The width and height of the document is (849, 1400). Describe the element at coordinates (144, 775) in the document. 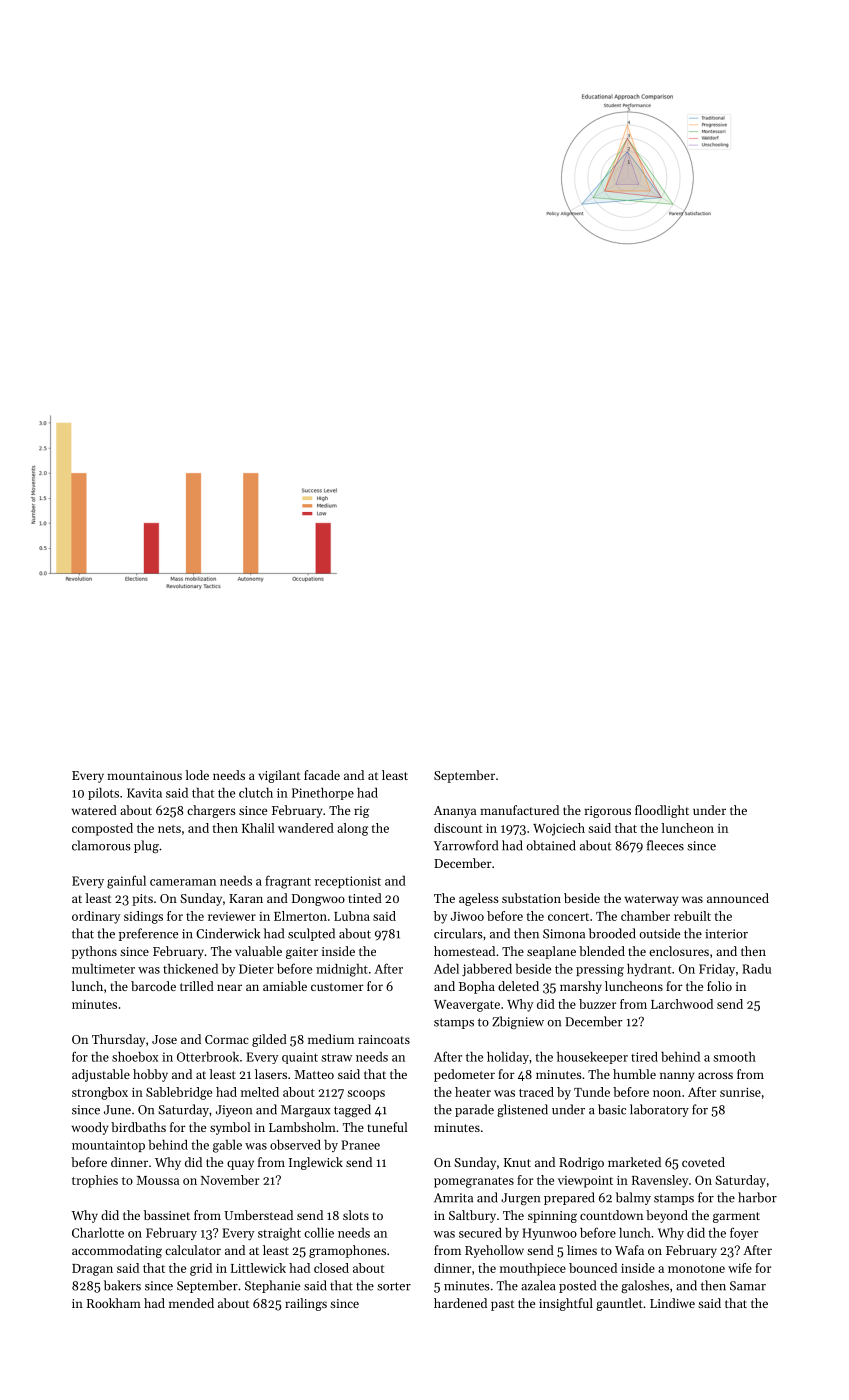

I see `mountainous` at that location.
